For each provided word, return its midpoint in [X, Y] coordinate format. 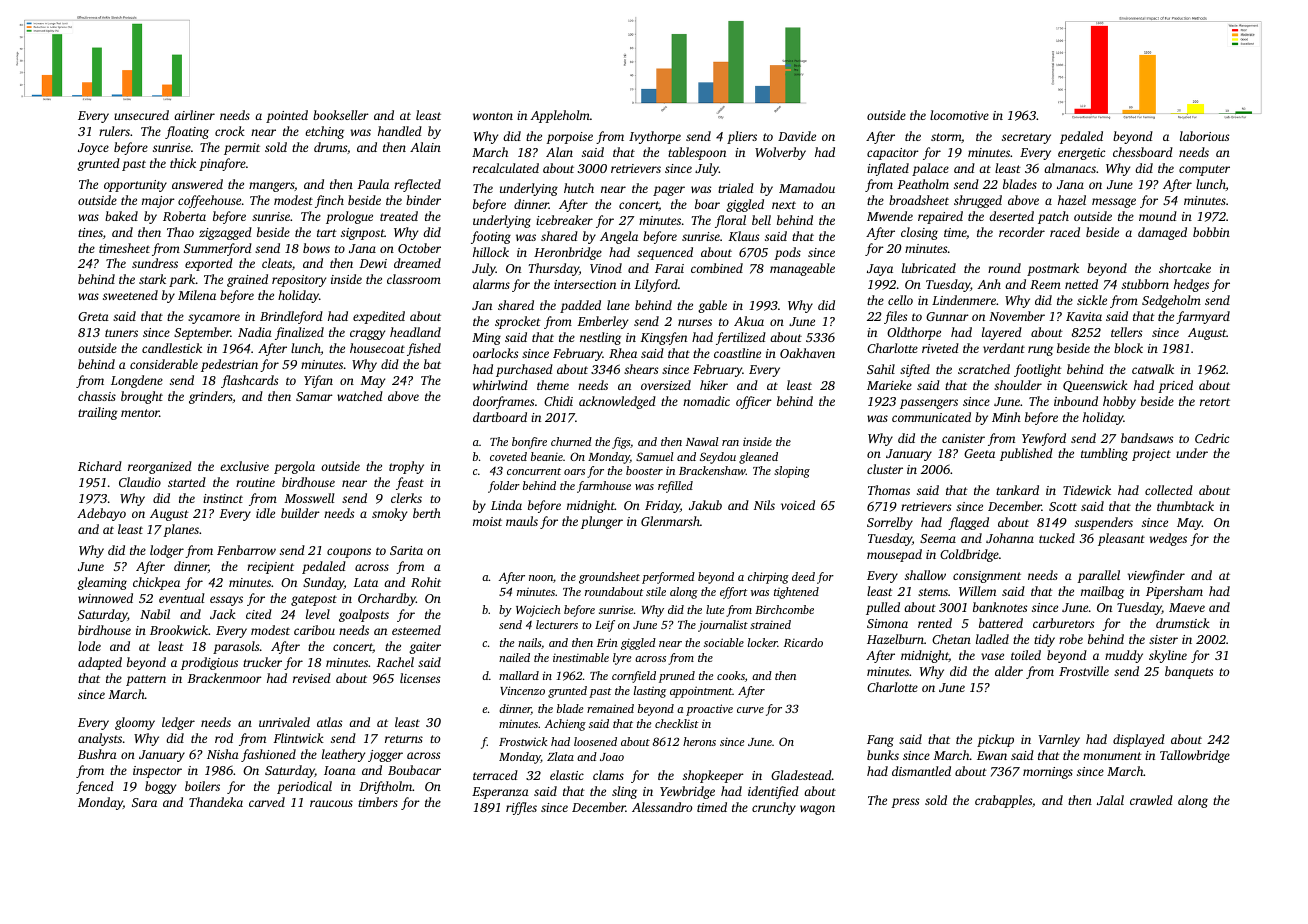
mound [1158, 216]
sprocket [518, 322]
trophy [406, 467]
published [1026, 454]
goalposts [364, 615]
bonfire [529, 443]
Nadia [255, 332]
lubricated [929, 268]
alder [1009, 671]
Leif [605, 626]
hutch [579, 188]
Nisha [223, 754]
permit [242, 149]
